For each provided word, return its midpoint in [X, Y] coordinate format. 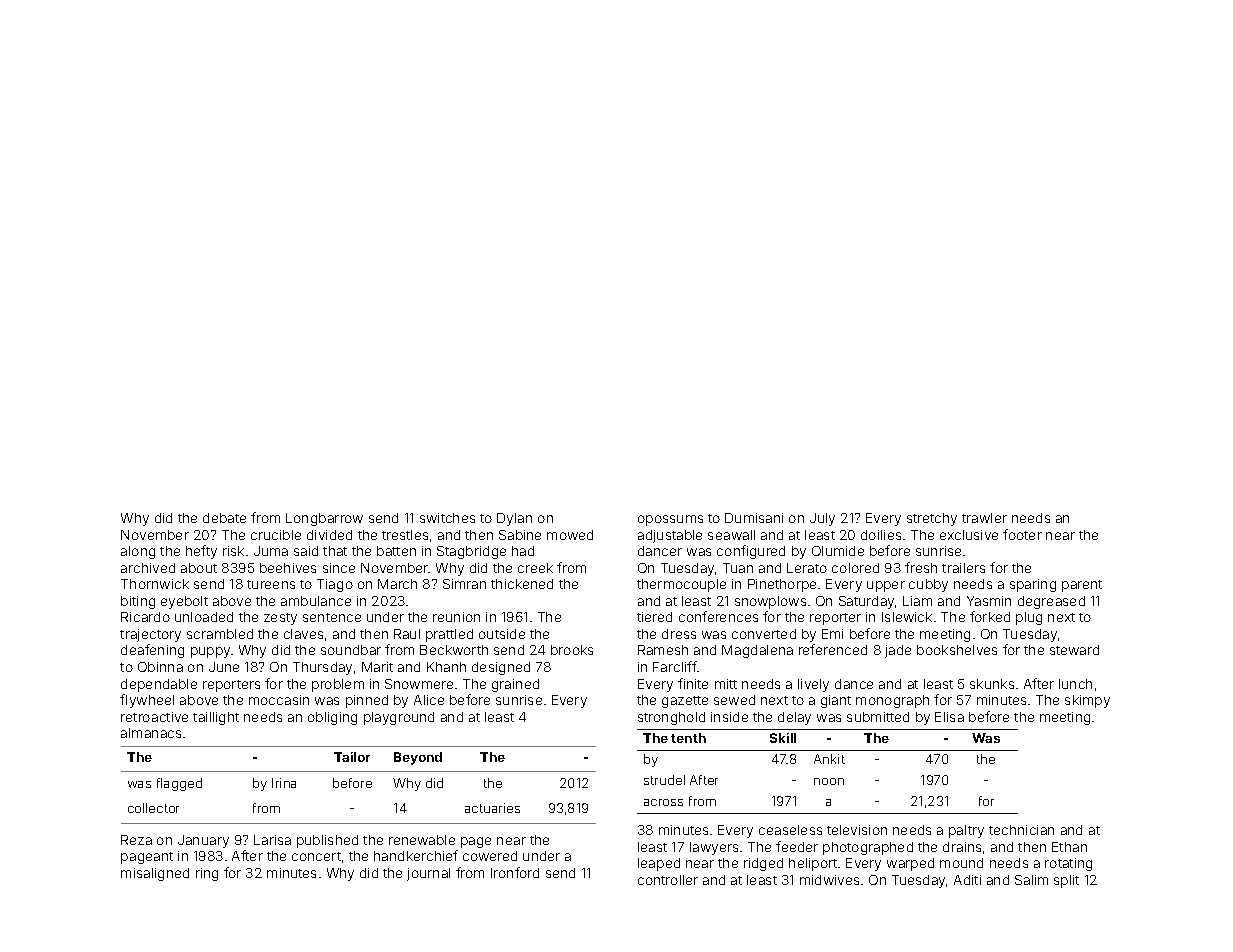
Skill [783, 738]
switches [447, 518]
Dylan [514, 519]
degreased [1051, 602]
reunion [456, 617]
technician [1021, 830]
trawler [984, 518]
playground [399, 718]
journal [428, 874]
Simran [464, 584]
